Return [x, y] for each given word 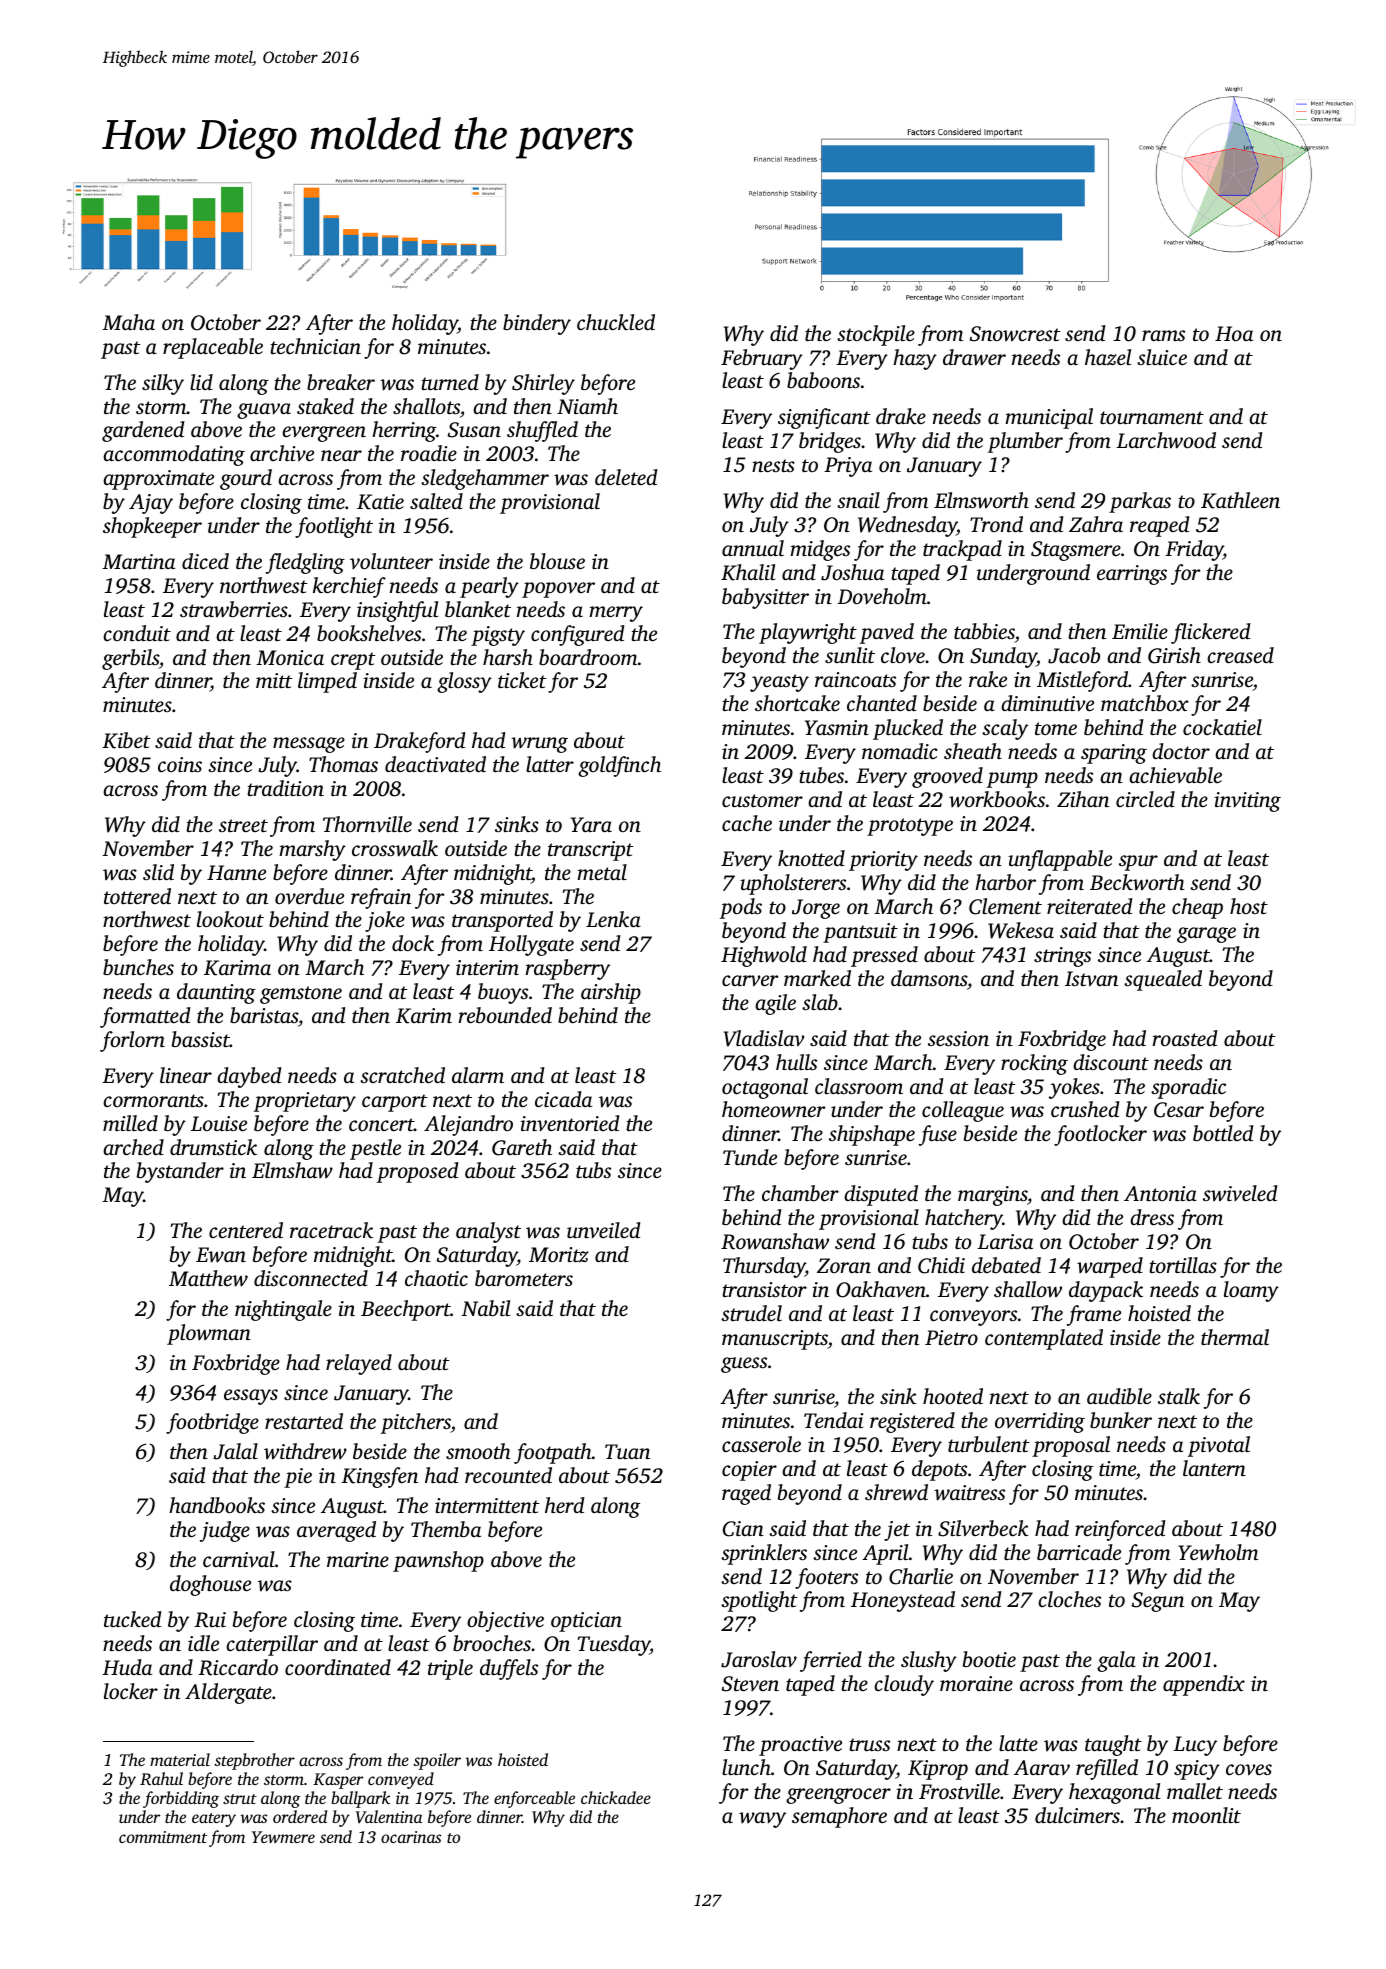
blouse [557, 561]
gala [1116, 1661]
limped [327, 682]
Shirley [543, 384]
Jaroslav [759, 1659]
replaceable [213, 348]
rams [1163, 335]
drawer [974, 357]
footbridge [212, 1423]
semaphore [839, 1817]
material [180, 1759]
